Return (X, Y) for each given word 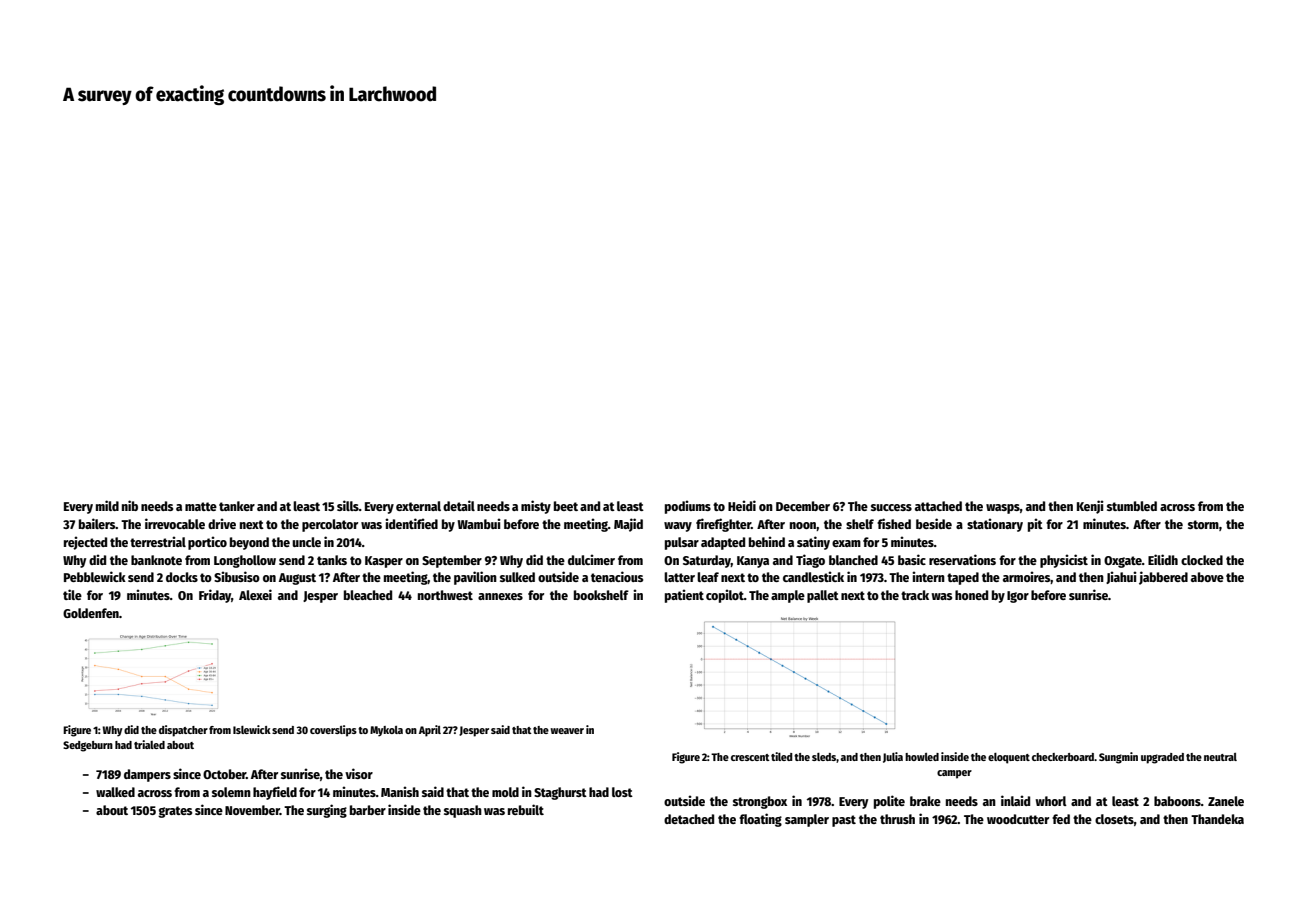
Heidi (742, 505)
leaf (708, 577)
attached (938, 506)
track (915, 595)
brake (925, 801)
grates (175, 812)
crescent (750, 757)
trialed (149, 744)
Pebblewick (95, 576)
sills (348, 505)
